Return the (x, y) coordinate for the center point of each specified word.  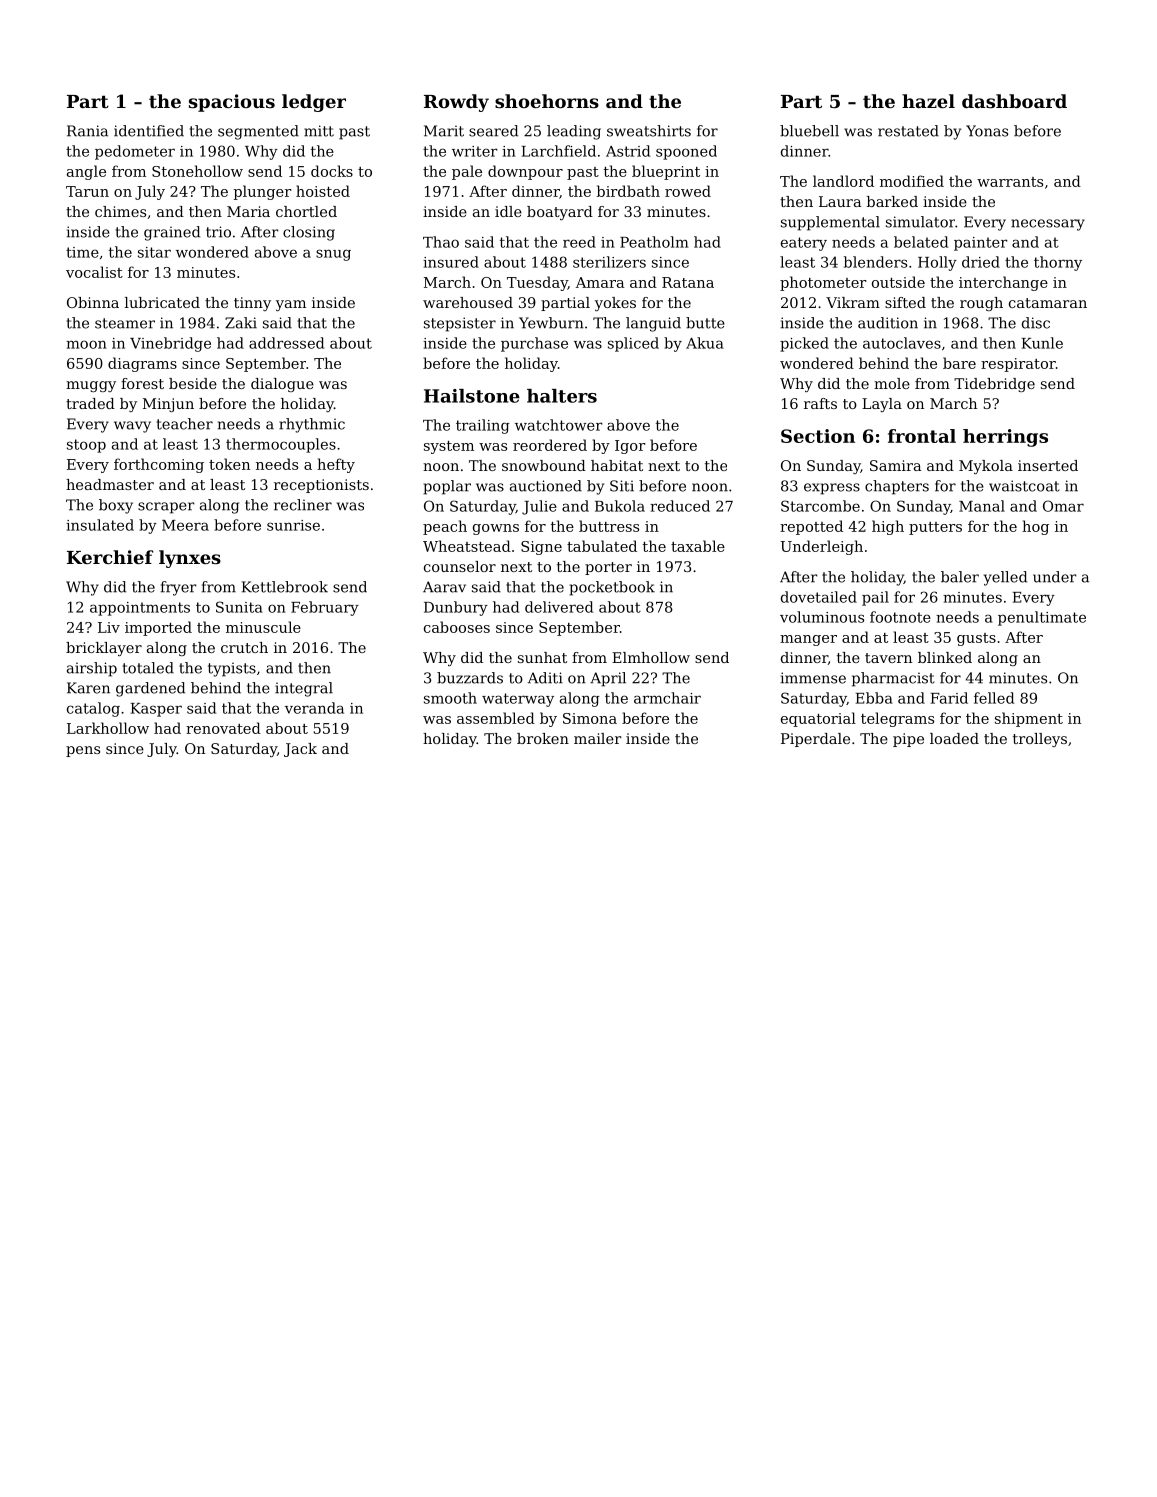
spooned (686, 152)
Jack (300, 750)
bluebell (809, 131)
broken (543, 738)
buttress (609, 526)
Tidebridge (994, 385)
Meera (185, 525)
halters (562, 396)
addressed (286, 343)
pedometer (135, 152)
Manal (982, 506)
